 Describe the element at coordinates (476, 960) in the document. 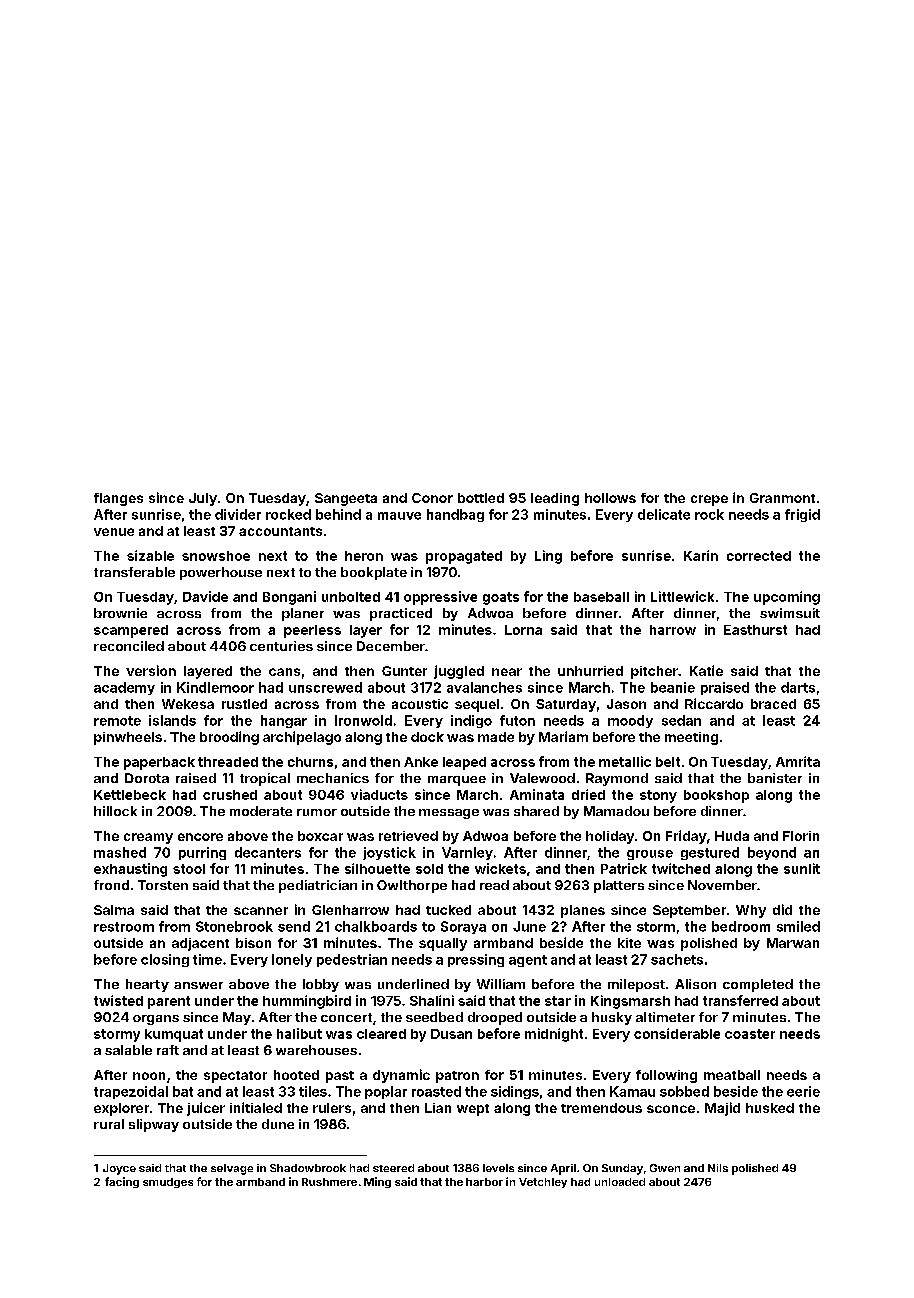

I see `pressing` at that location.
